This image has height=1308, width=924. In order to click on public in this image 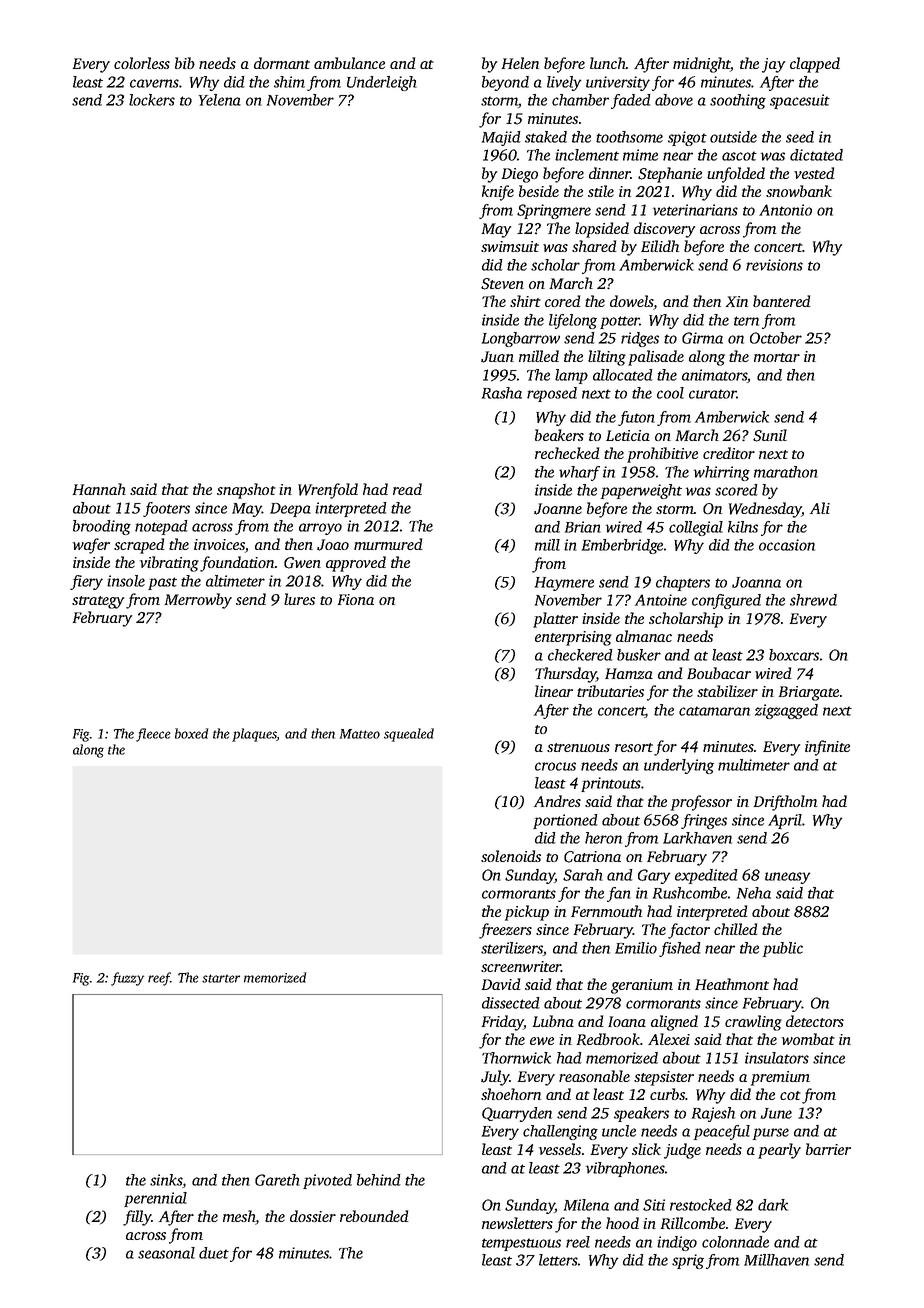, I will do `click(783, 949)`.
